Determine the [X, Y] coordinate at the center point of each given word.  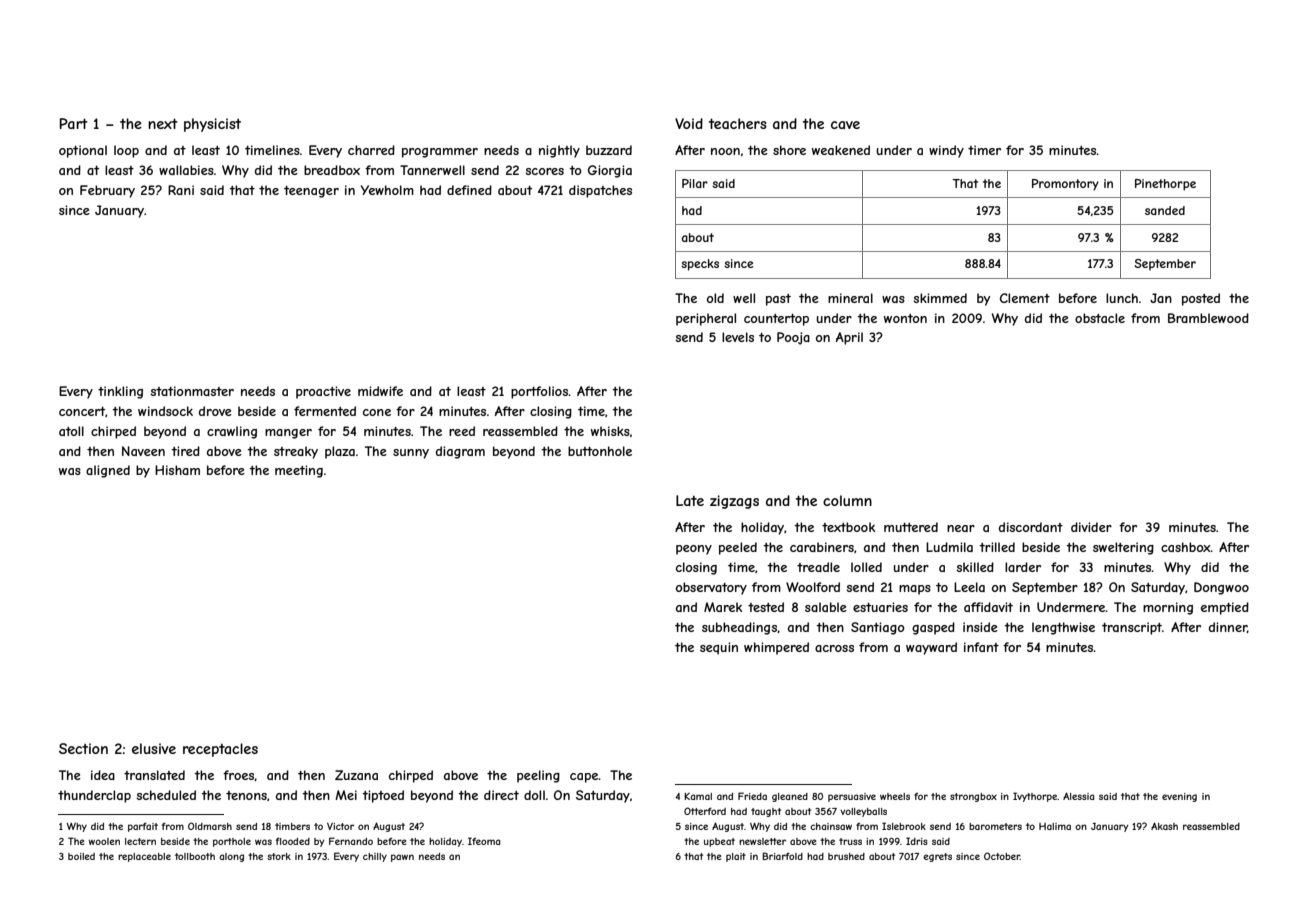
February [107, 191]
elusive [154, 748]
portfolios [539, 392]
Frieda [752, 796]
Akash [1164, 826]
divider [1091, 527]
